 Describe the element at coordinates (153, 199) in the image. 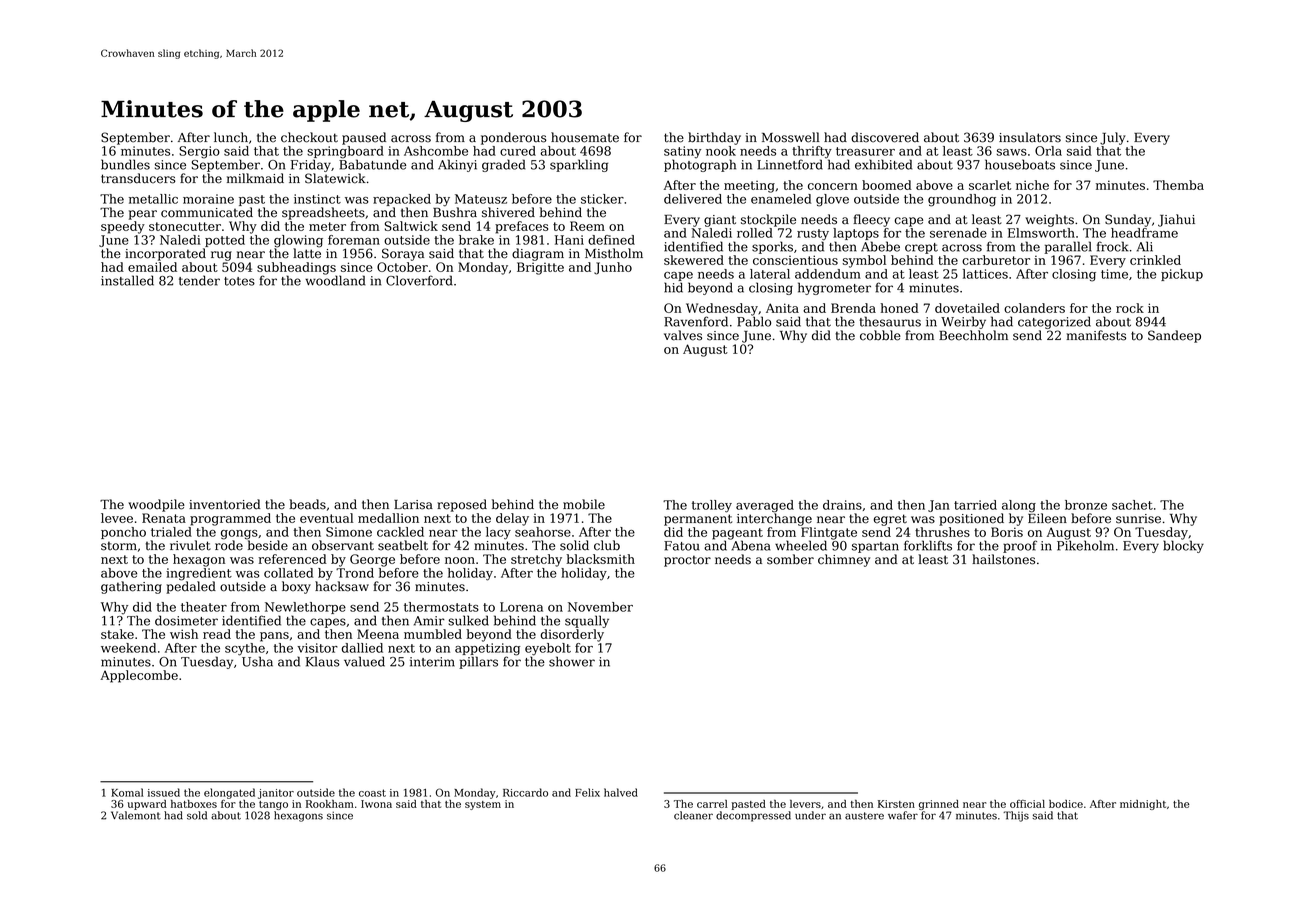

I see `metallic` at that location.
